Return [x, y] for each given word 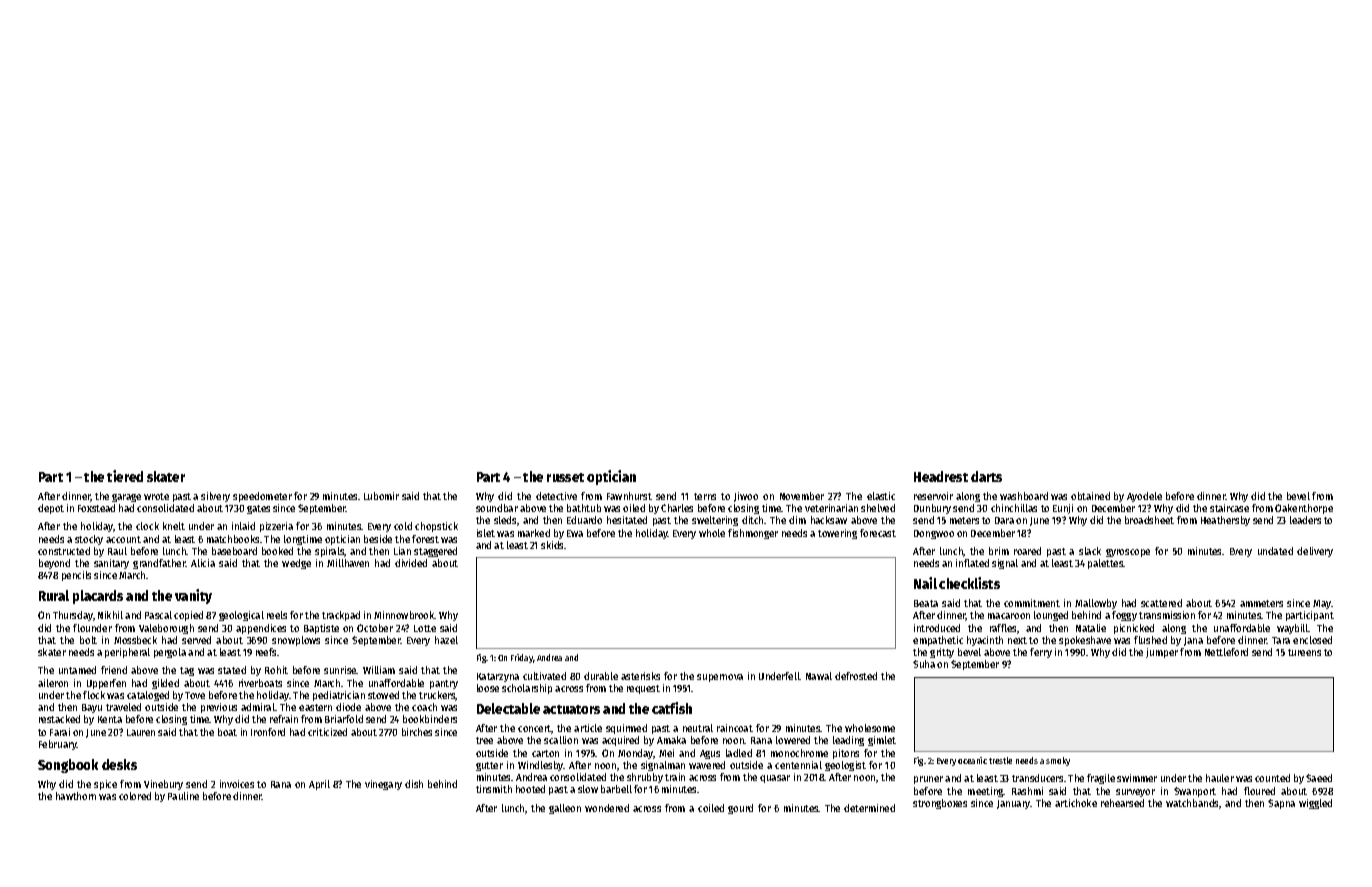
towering [837, 534]
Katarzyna [498, 677]
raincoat [735, 728]
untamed [77, 670]
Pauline [183, 796]
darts [986, 476]
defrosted [856, 676]
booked [277, 551]
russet [565, 477]
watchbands [1192, 803]
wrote [156, 496]
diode [348, 707]
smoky [1058, 761]
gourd [740, 809]
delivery [1315, 552]
